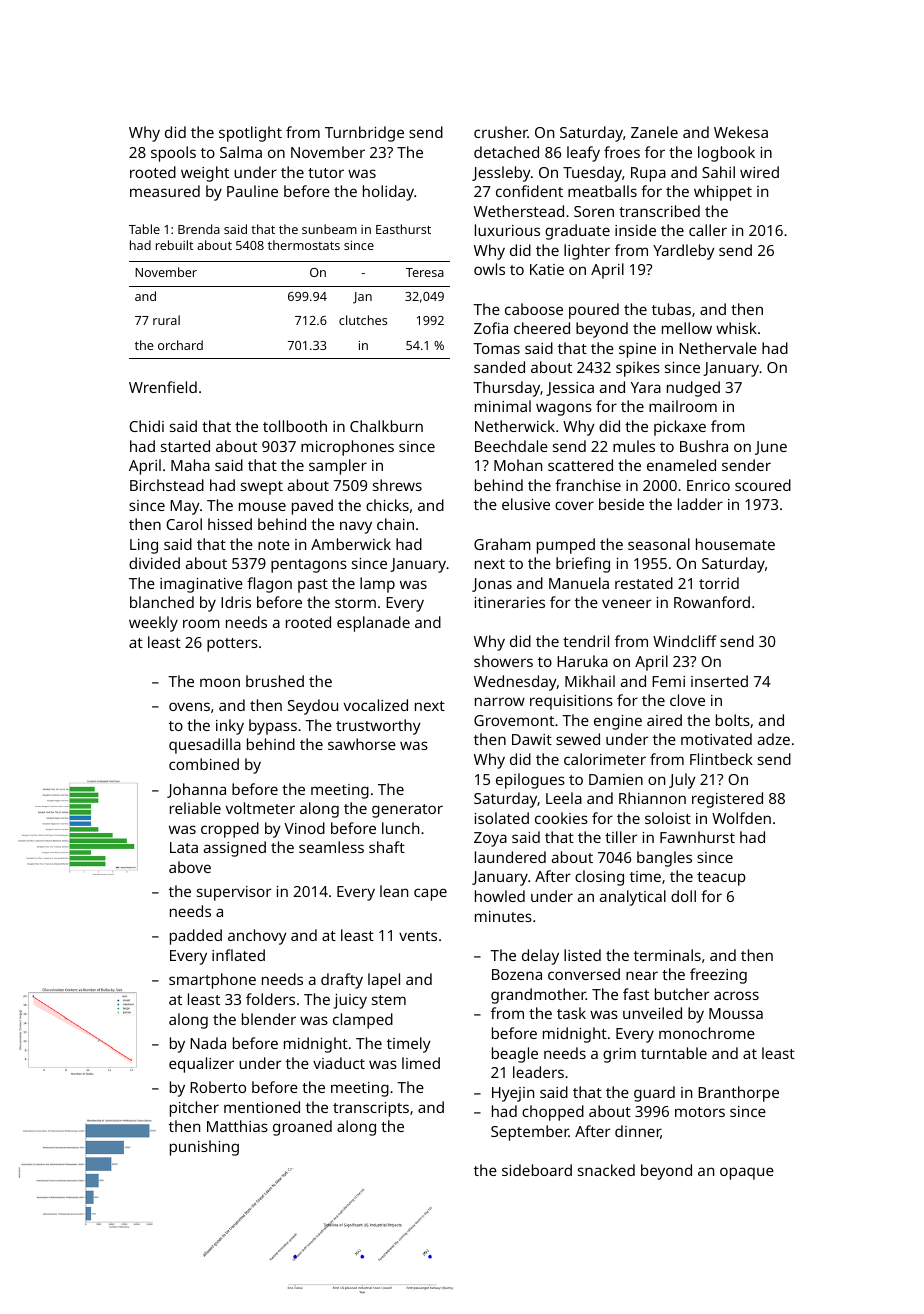 This page has width=924, height=1314. Describe the element at coordinates (515, 1055) in the page. I see `beagle` at that location.
